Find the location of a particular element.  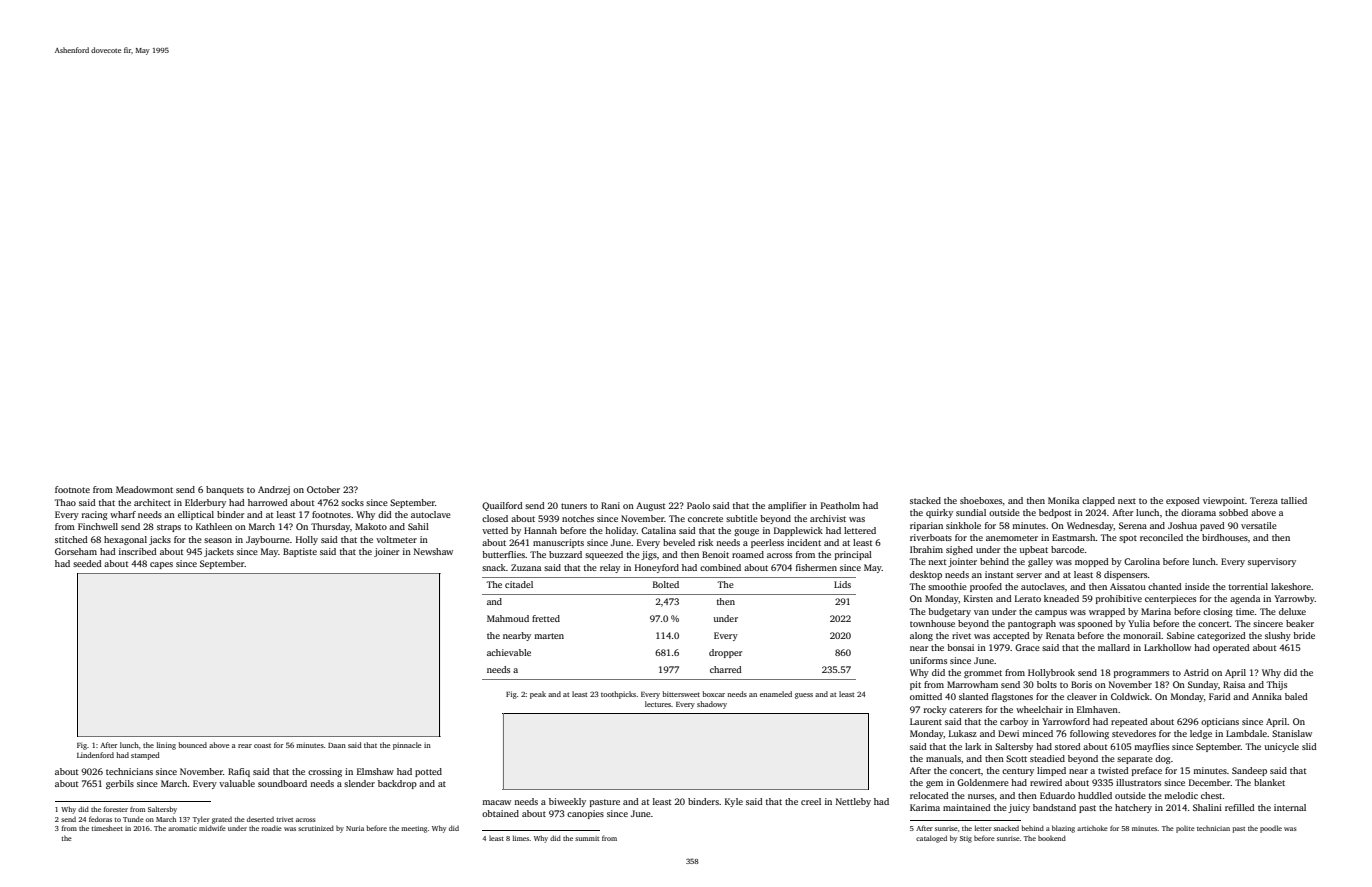

Mahmoud is located at coordinates (508, 618).
